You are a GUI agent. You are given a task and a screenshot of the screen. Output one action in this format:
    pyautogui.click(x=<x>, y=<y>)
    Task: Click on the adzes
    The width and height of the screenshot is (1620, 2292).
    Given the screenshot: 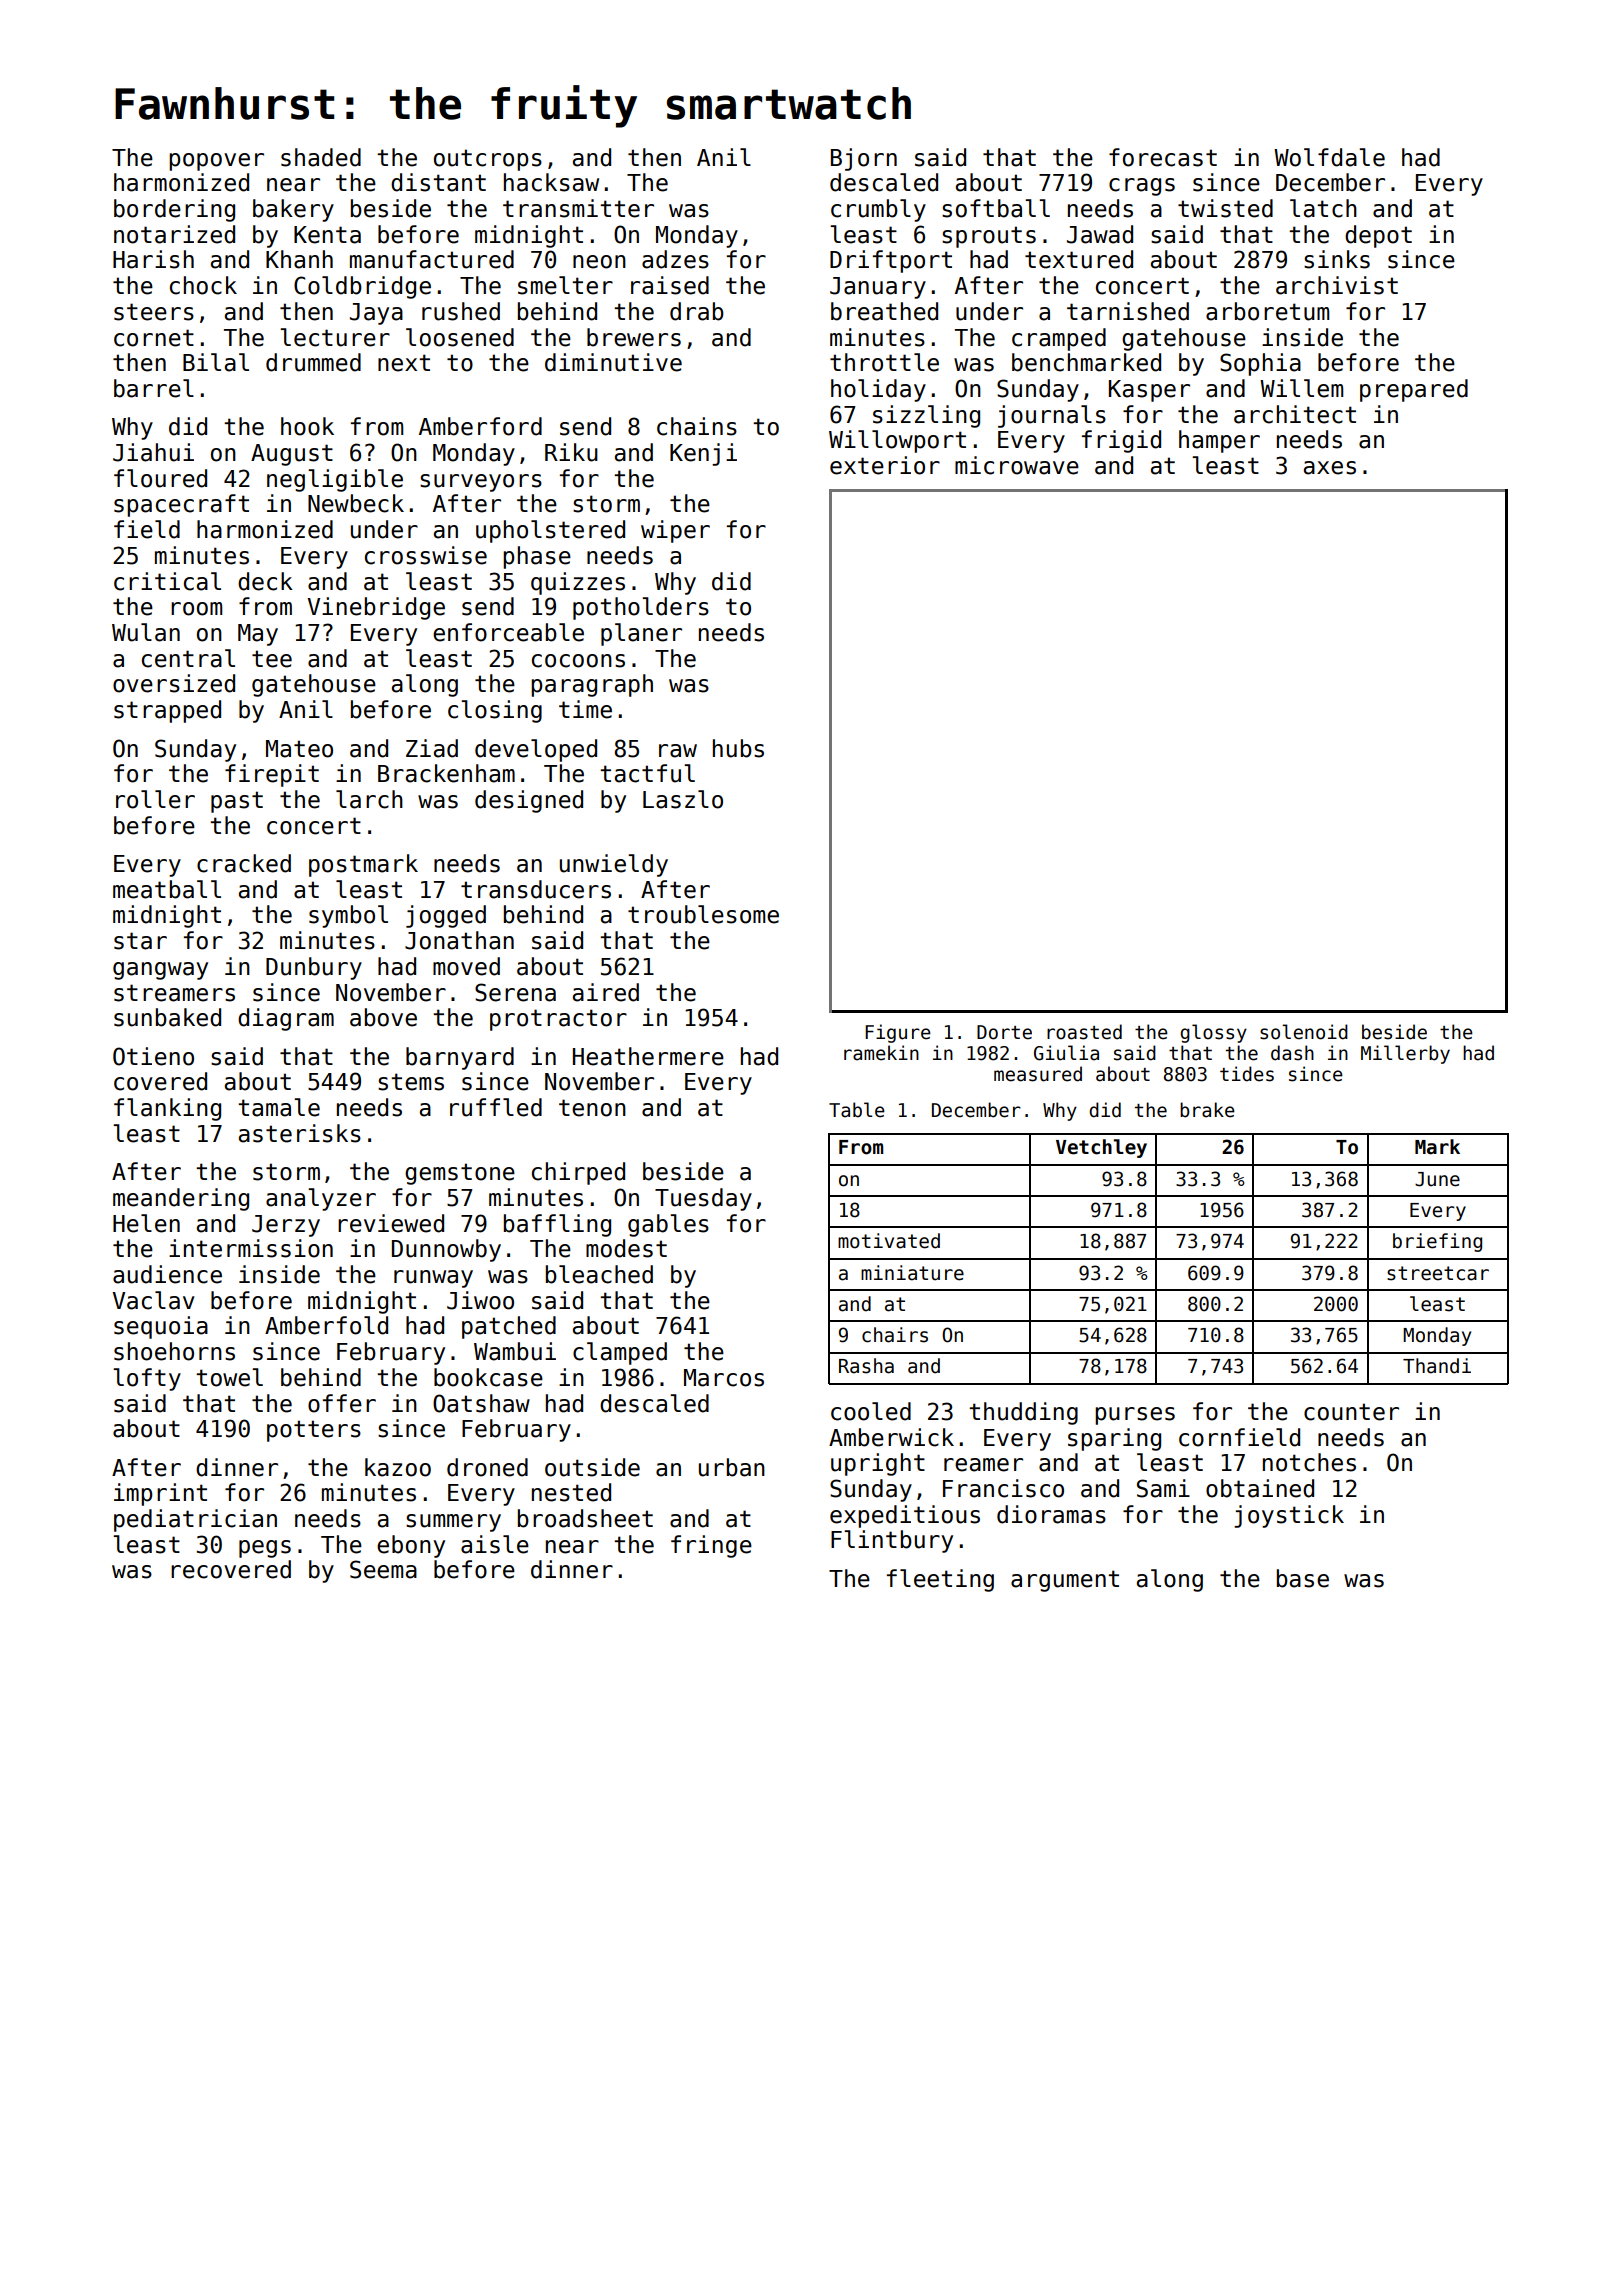 What is the action you would take?
    pyautogui.click(x=675, y=259)
